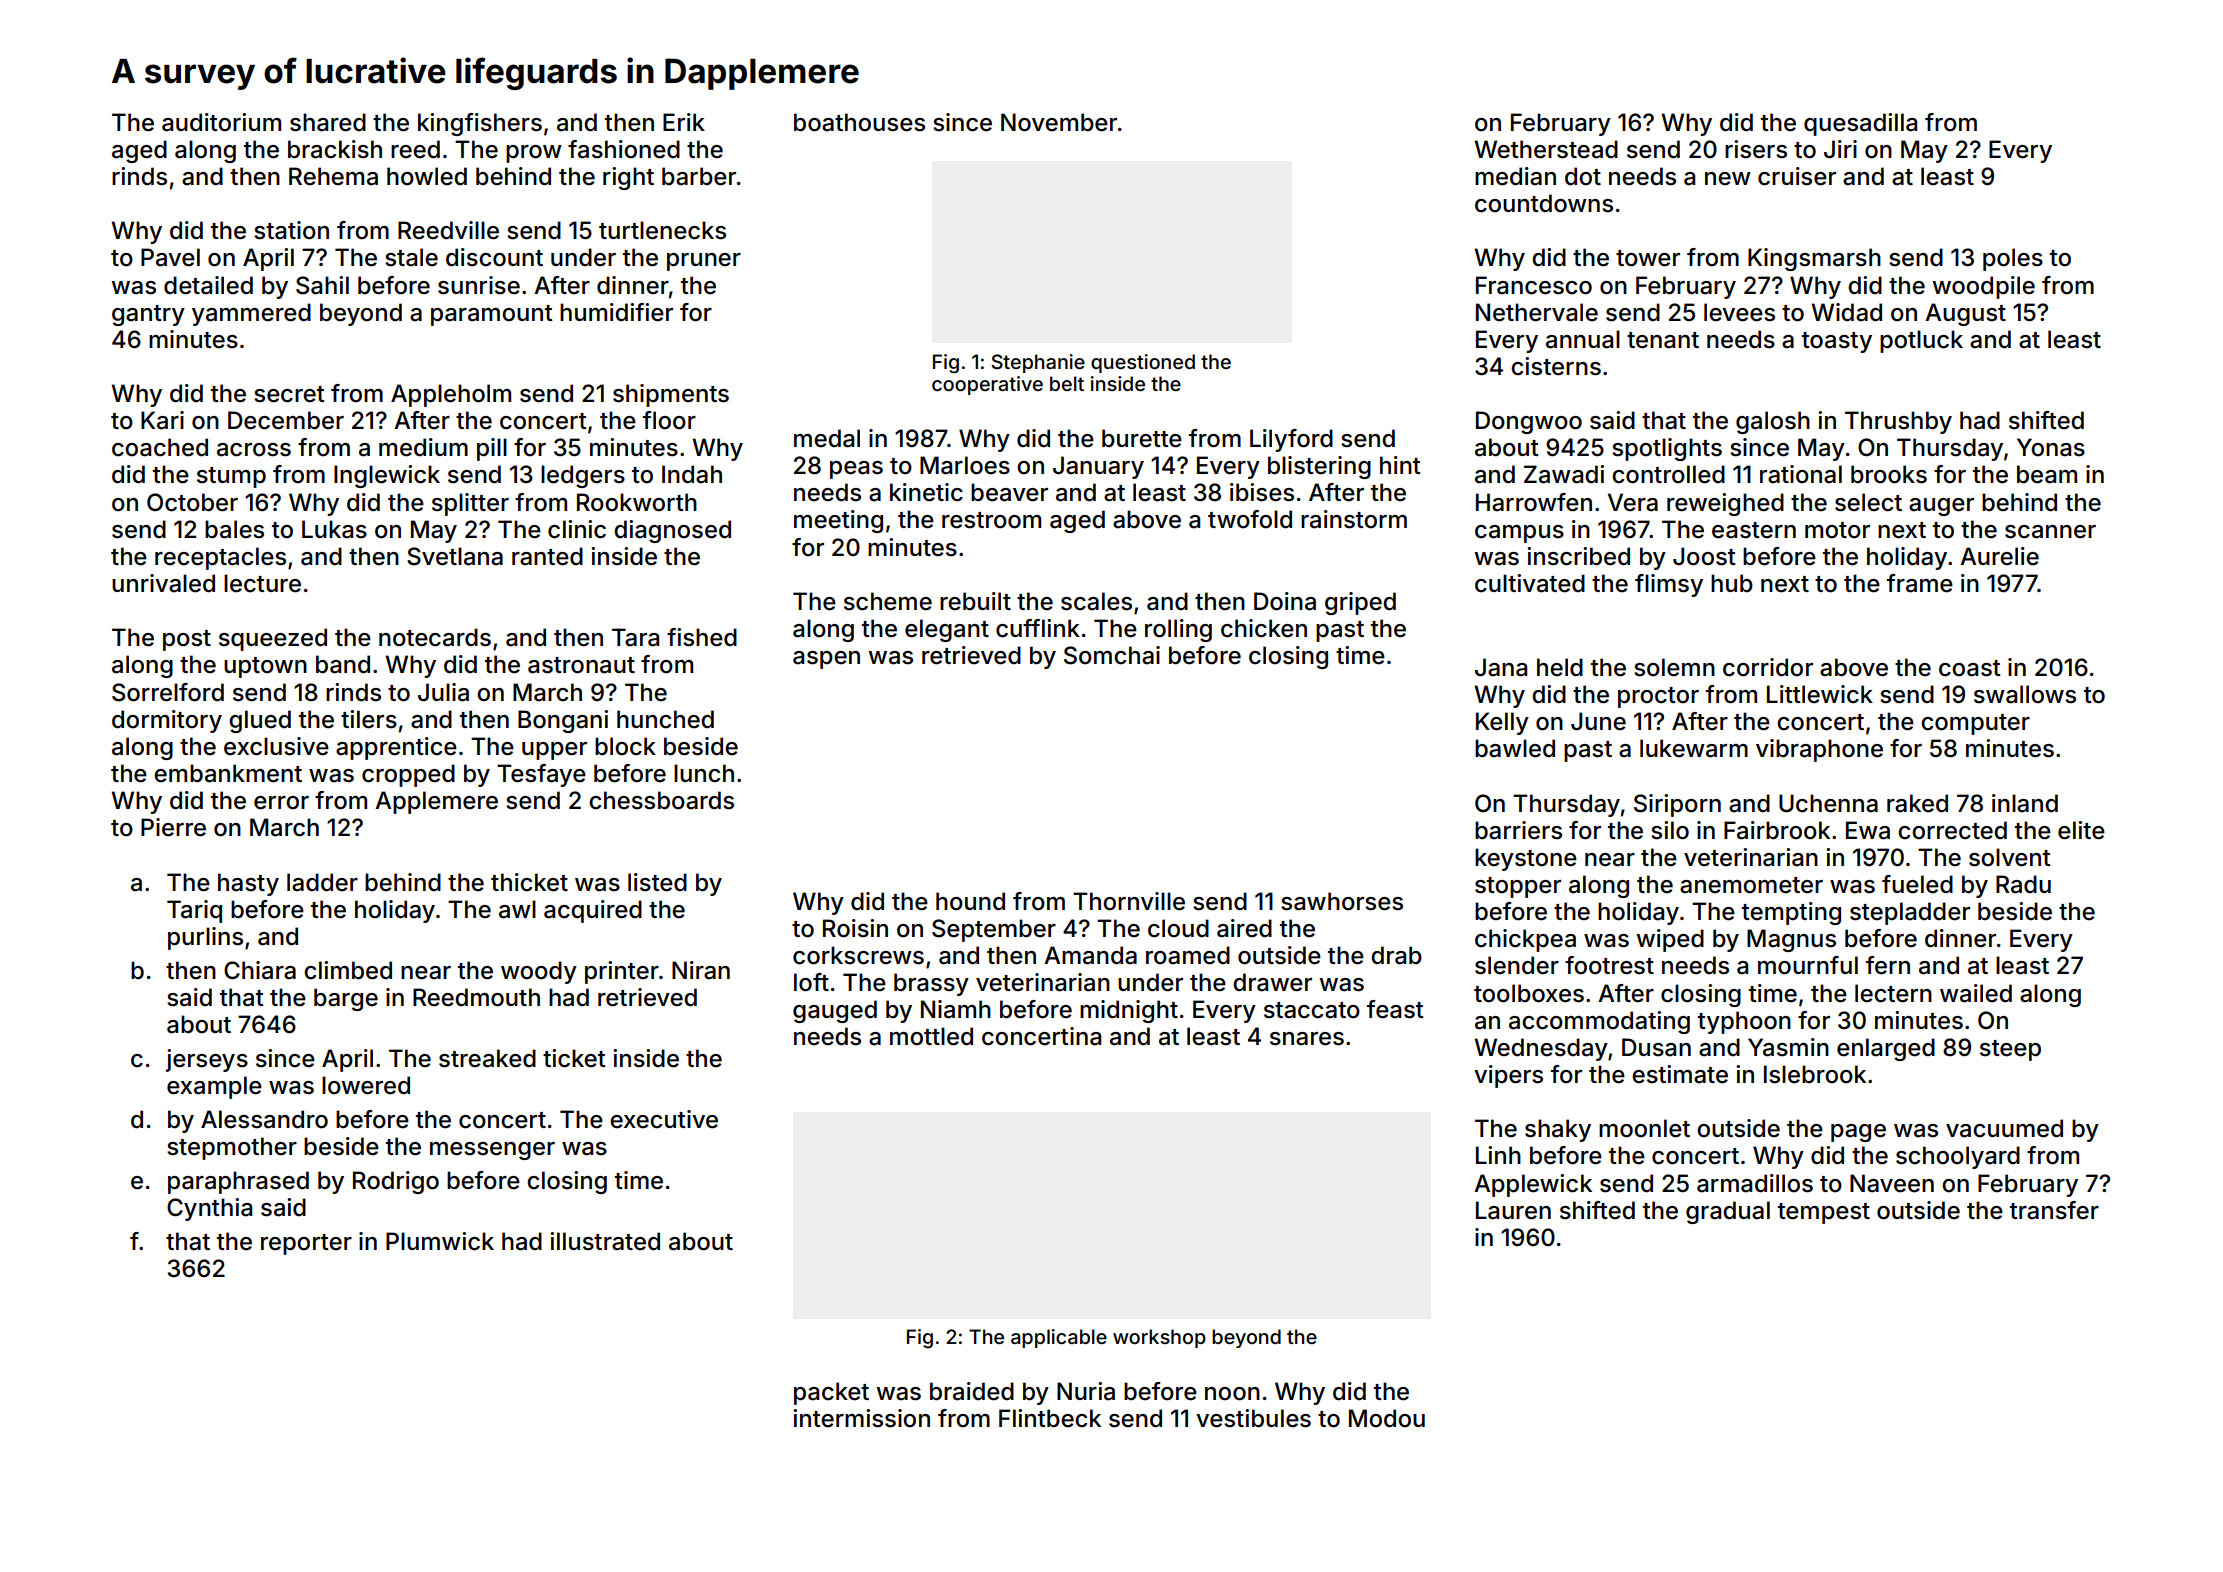  Describe the element at coordinates (1648, 258) in the screenshot. I see `tower` at that location.
